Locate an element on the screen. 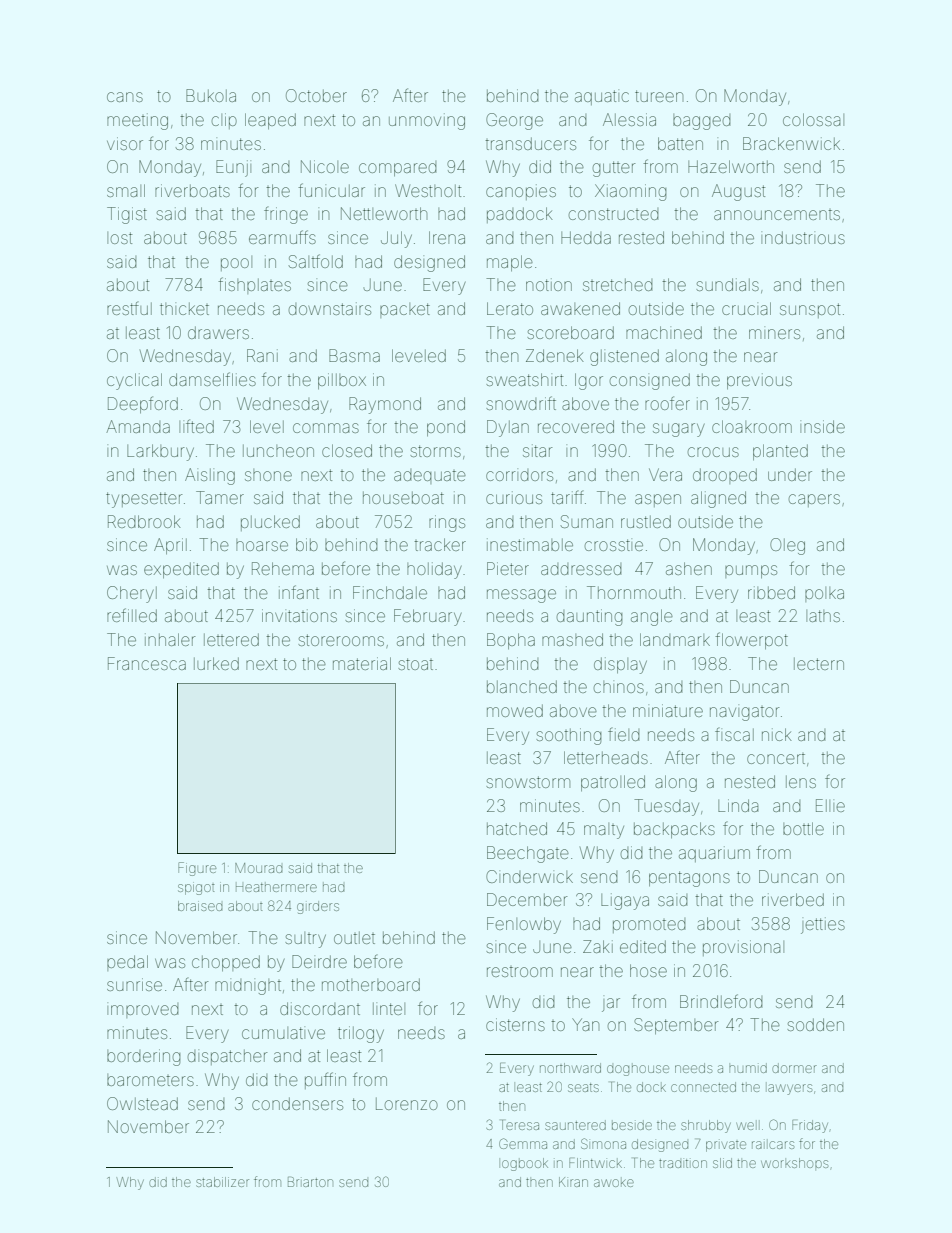 The image size is (952, 1233). dispatcher is located at coordinates (227, 1057).
